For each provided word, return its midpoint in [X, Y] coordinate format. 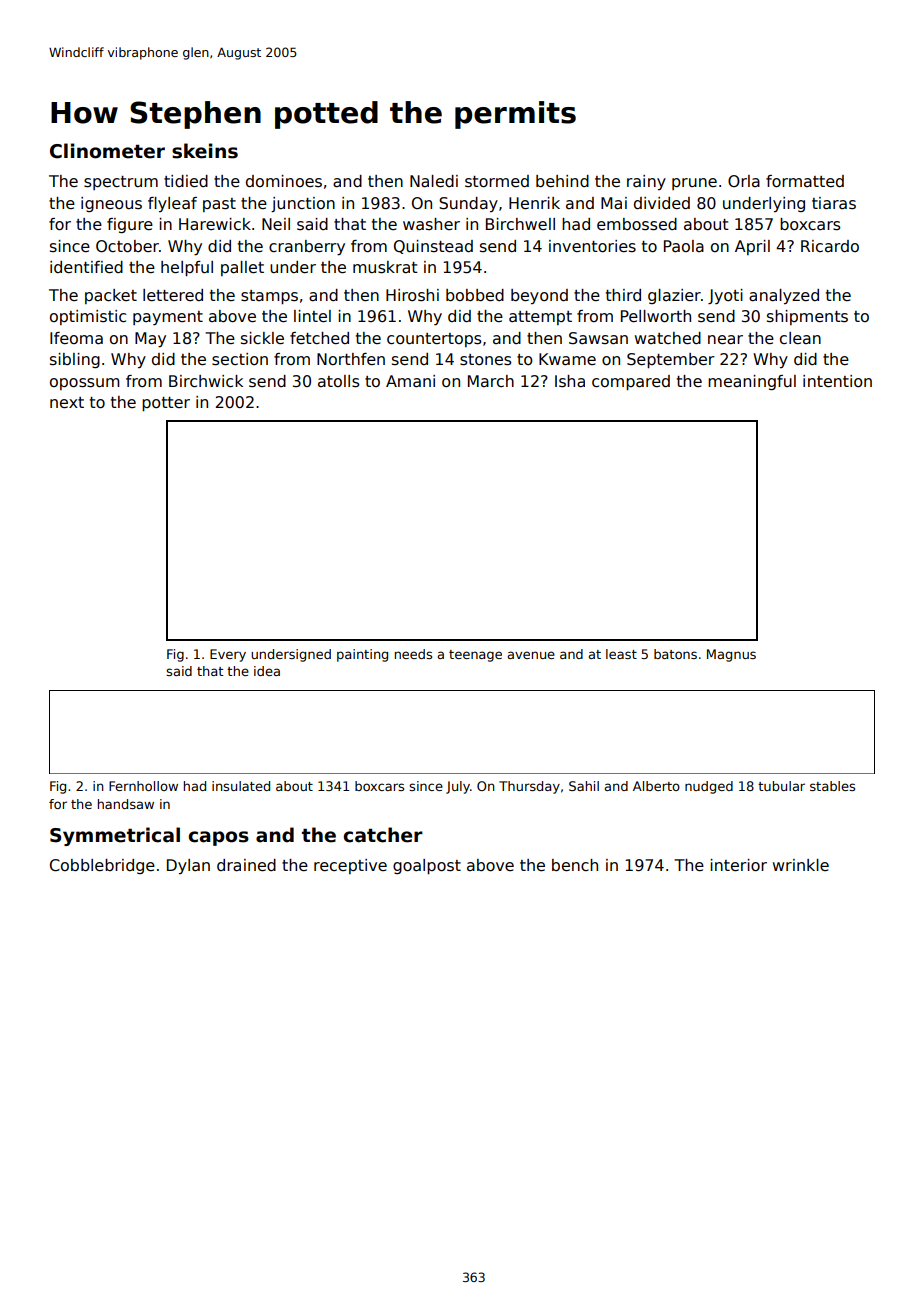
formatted [805, 181]
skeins [205, 151]
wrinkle [801, 865]
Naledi [434, 181]
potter [166, 404]
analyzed [784, 296]
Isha [570, 381]
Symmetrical [115, 836]
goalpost [427, 866]
